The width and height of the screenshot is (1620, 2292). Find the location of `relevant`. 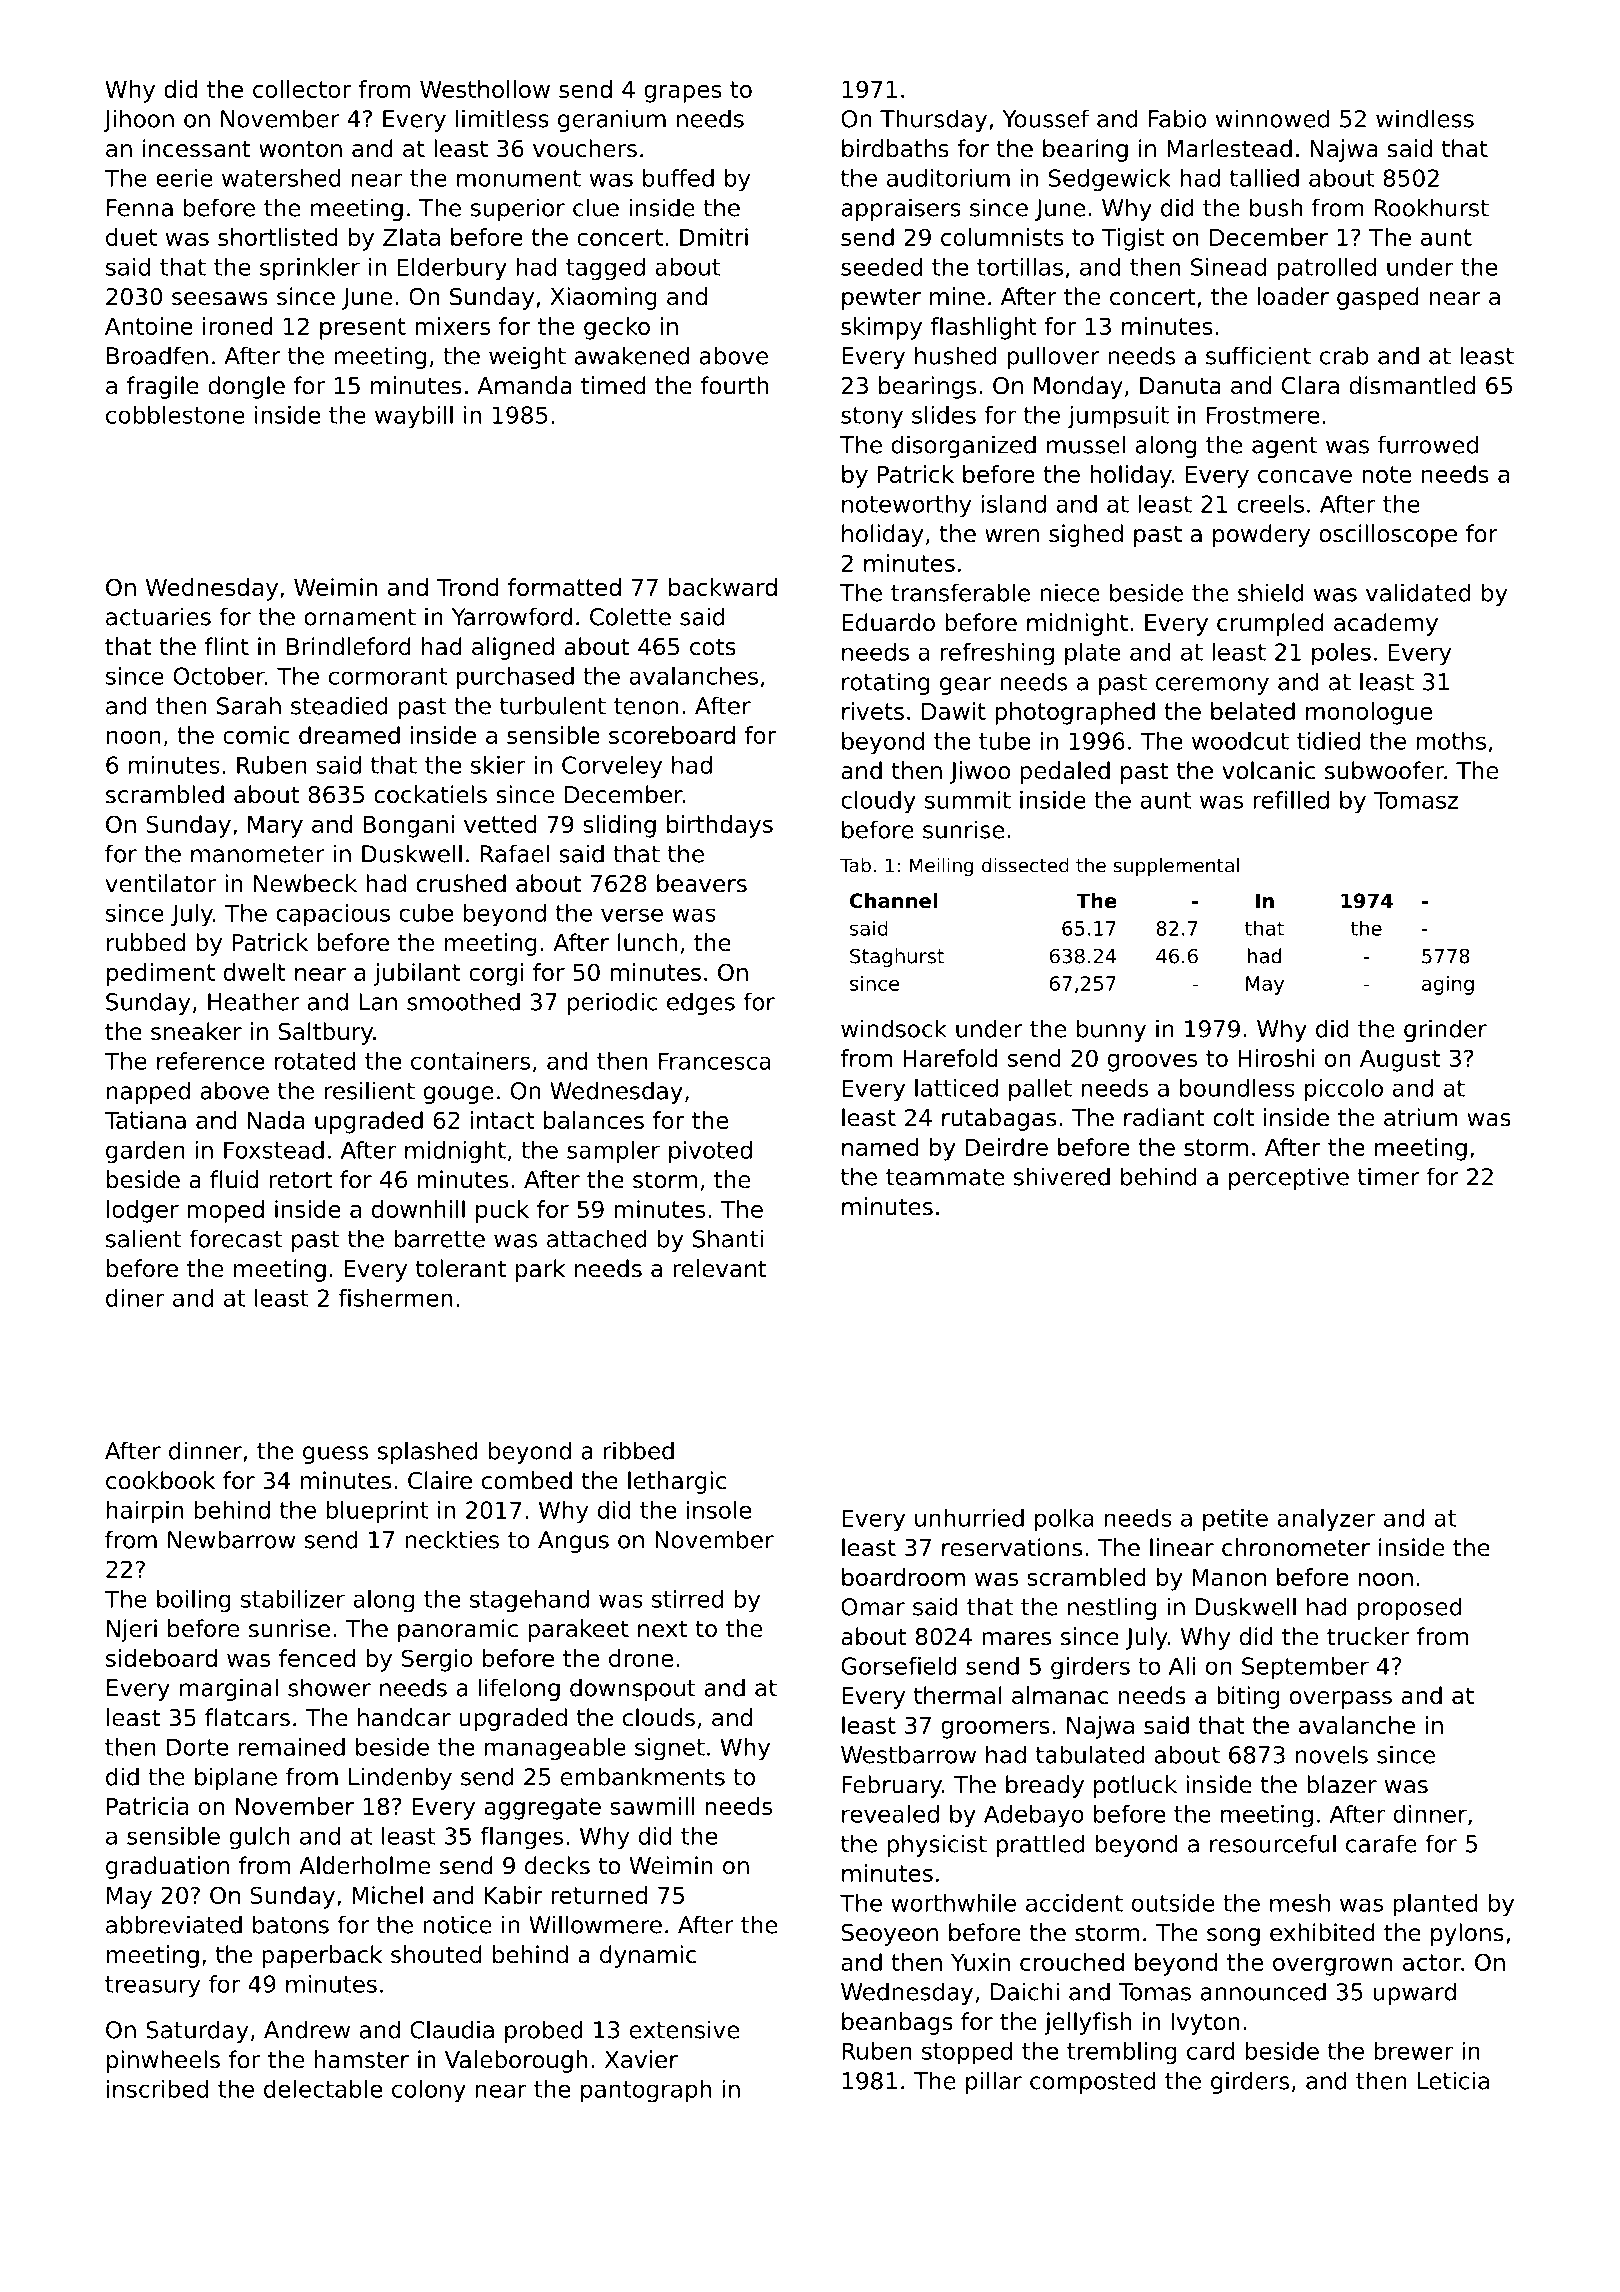

relevant is located at coordinates (720, 1268).
